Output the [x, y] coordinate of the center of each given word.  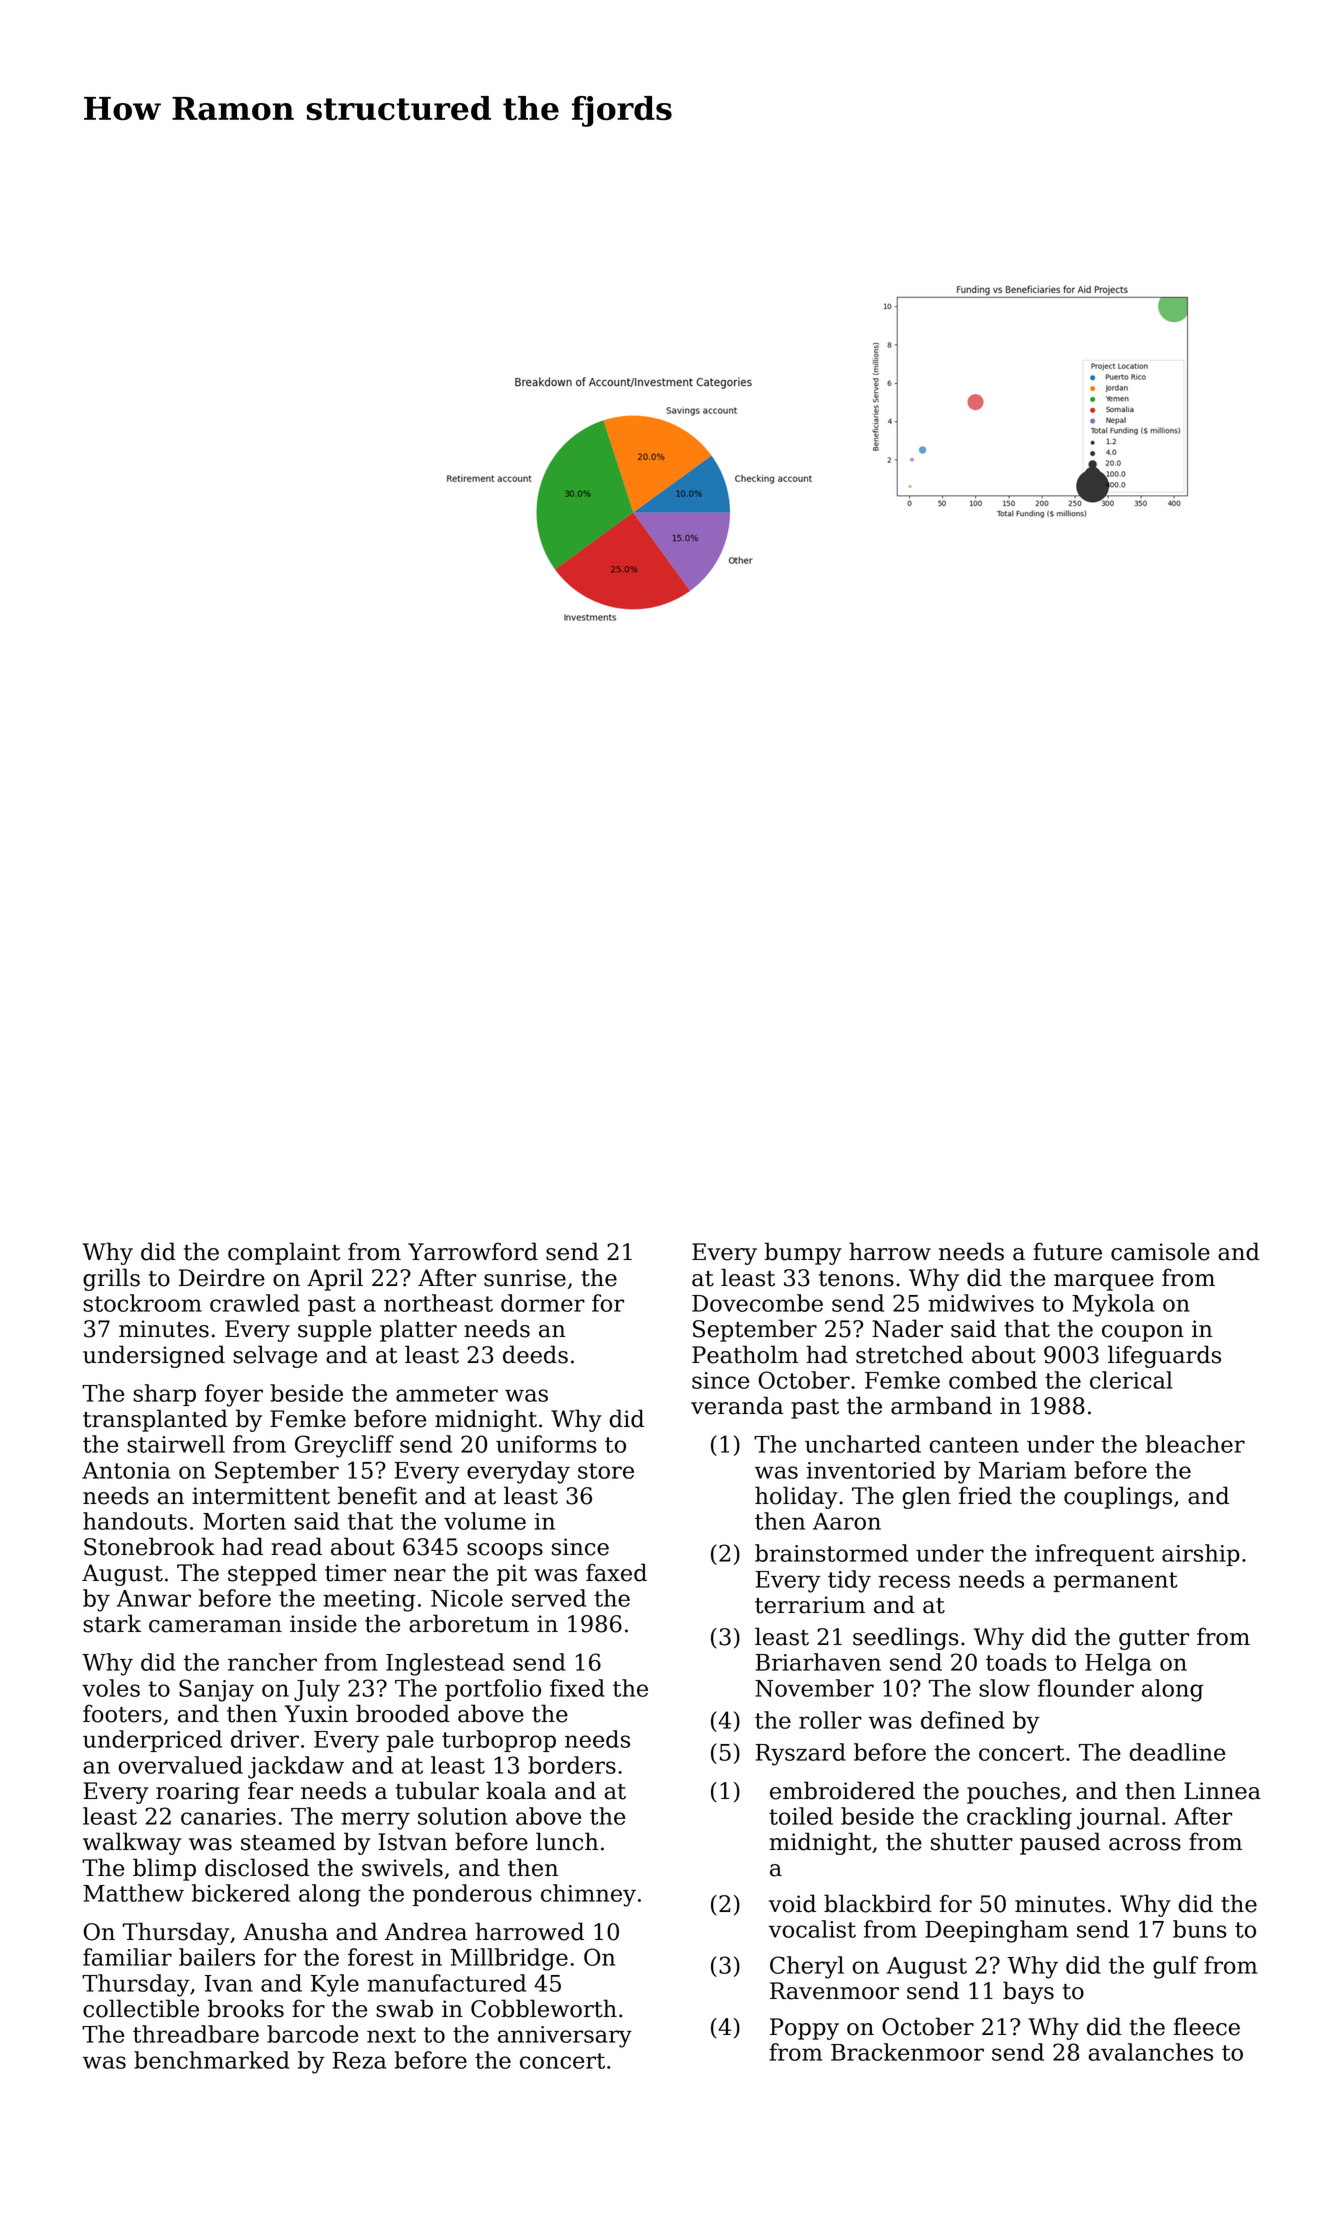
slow [1004, 1688]
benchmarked [212, 2060]
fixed [577, 1688]
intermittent [261, 1496]
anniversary [565, 2037]
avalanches [1151, 2052]
